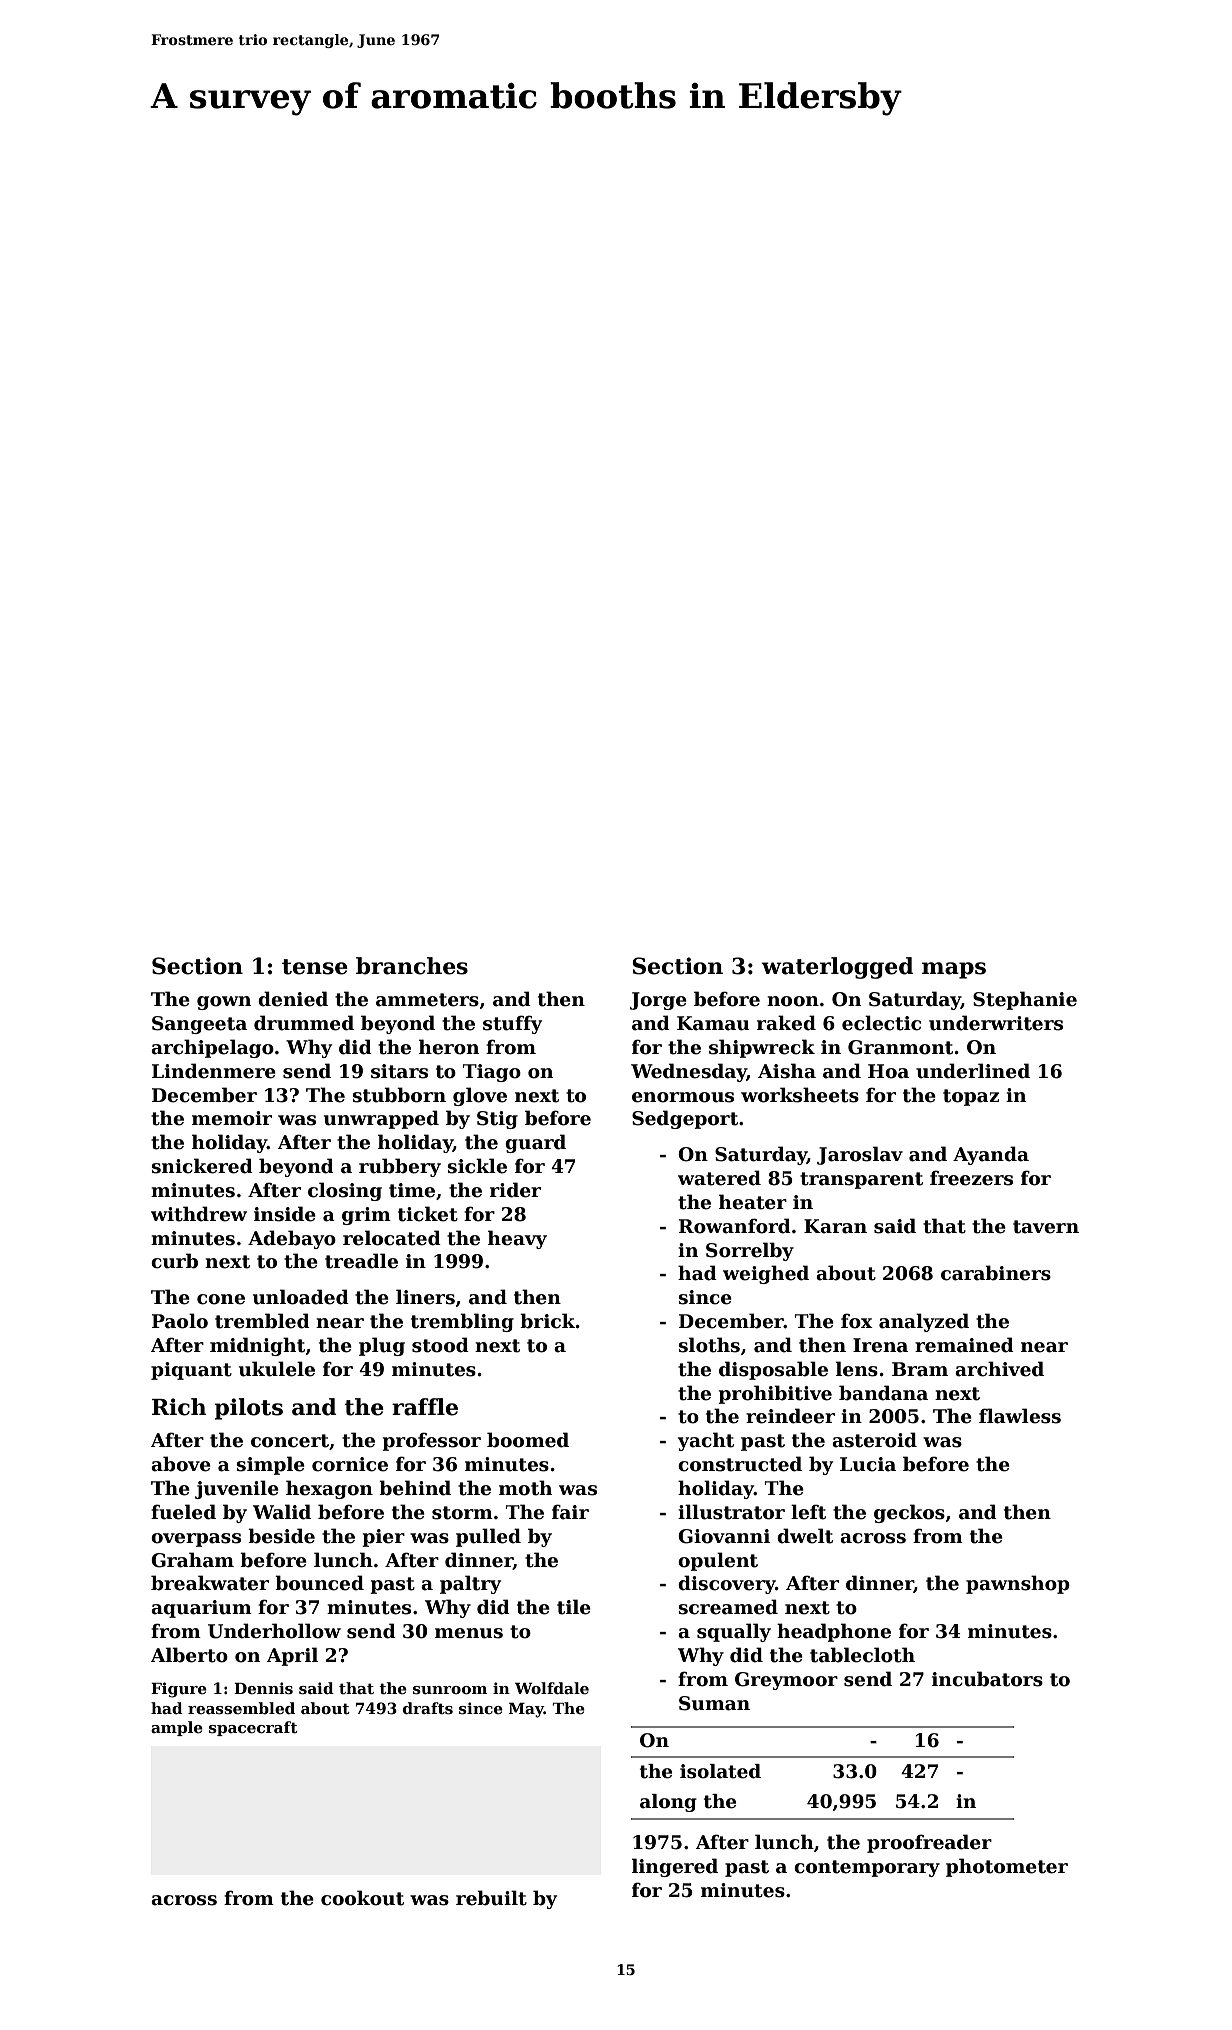 The image size is (1232, 2030). Describe the element at coordinates (668, 1803) in the screenshot. I see `along` at that location.
